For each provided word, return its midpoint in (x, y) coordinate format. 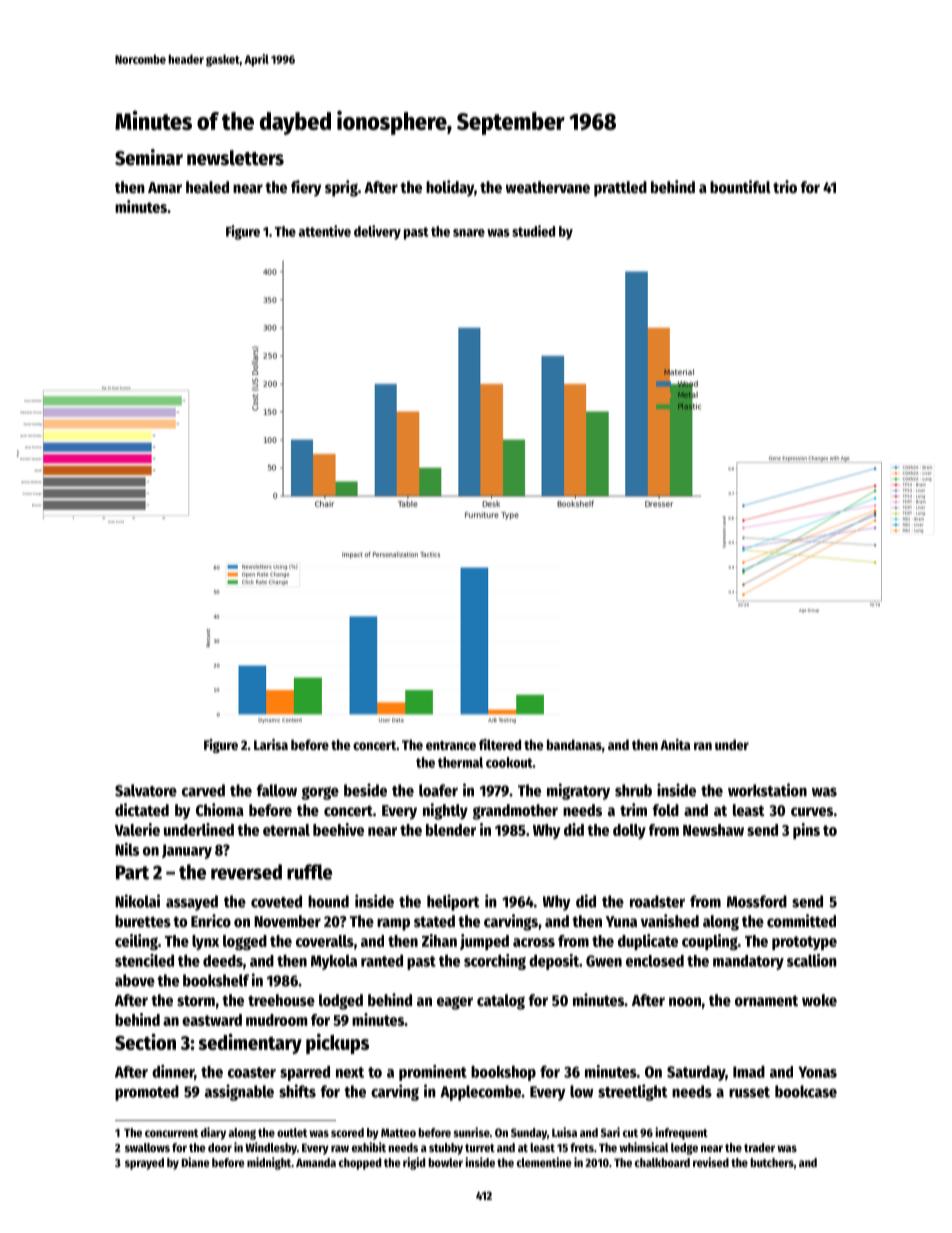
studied (533, 231)
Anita (675, 744)
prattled (620, 189)
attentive (325, 231)
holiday (450, 188)
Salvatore (146, 790)
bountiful (740, 187)
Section (145, 1041)
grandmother (515, 812)
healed (207, 187)
